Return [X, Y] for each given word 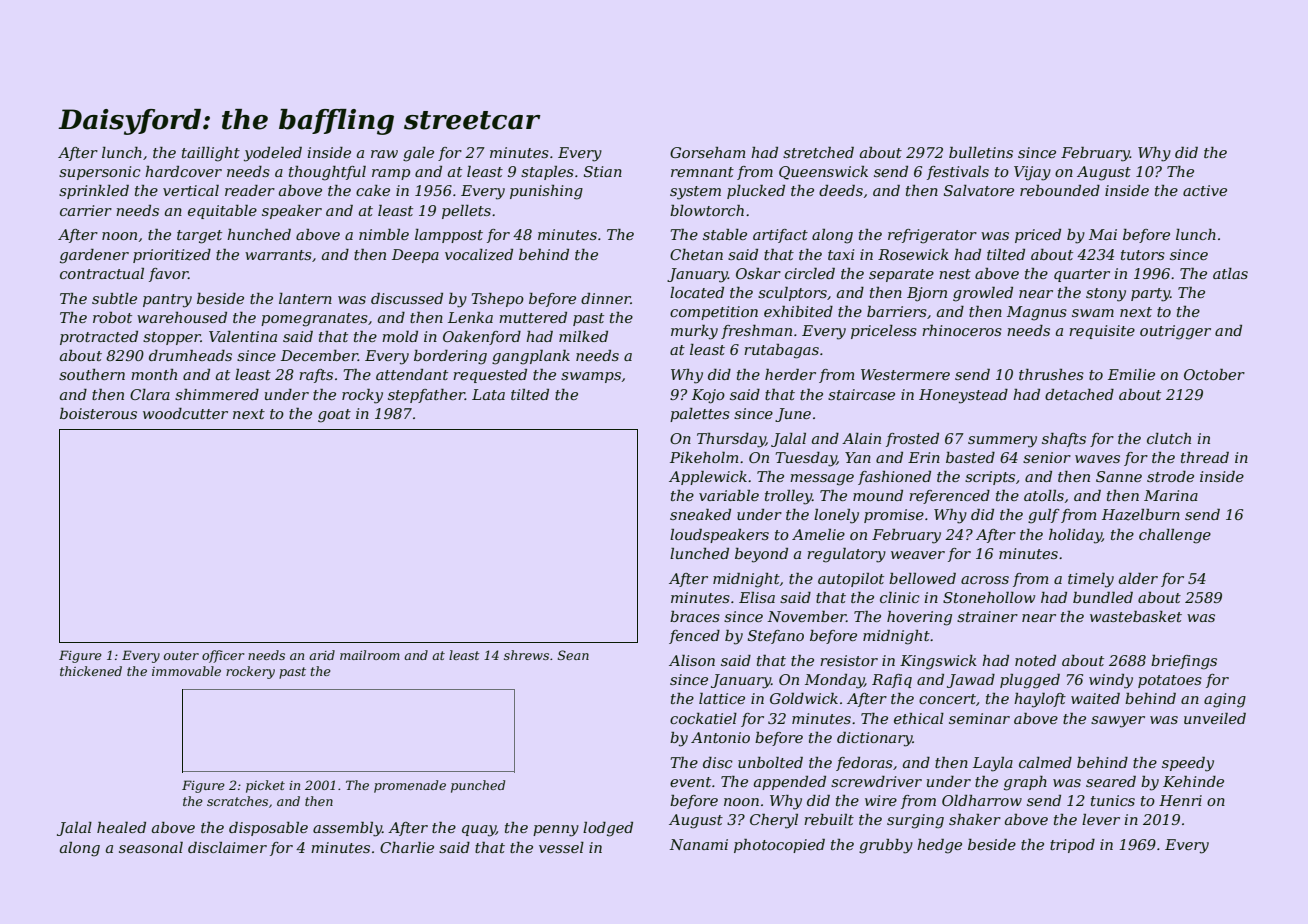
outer [181, 655]
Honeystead [963, 396]
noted [1035, 660]
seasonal [151, 847]
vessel [561, 847]
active [1205, 190]
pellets [466, 212]
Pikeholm [704, 457]
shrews [526, 655]
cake [373, 190]
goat [334, 416]
